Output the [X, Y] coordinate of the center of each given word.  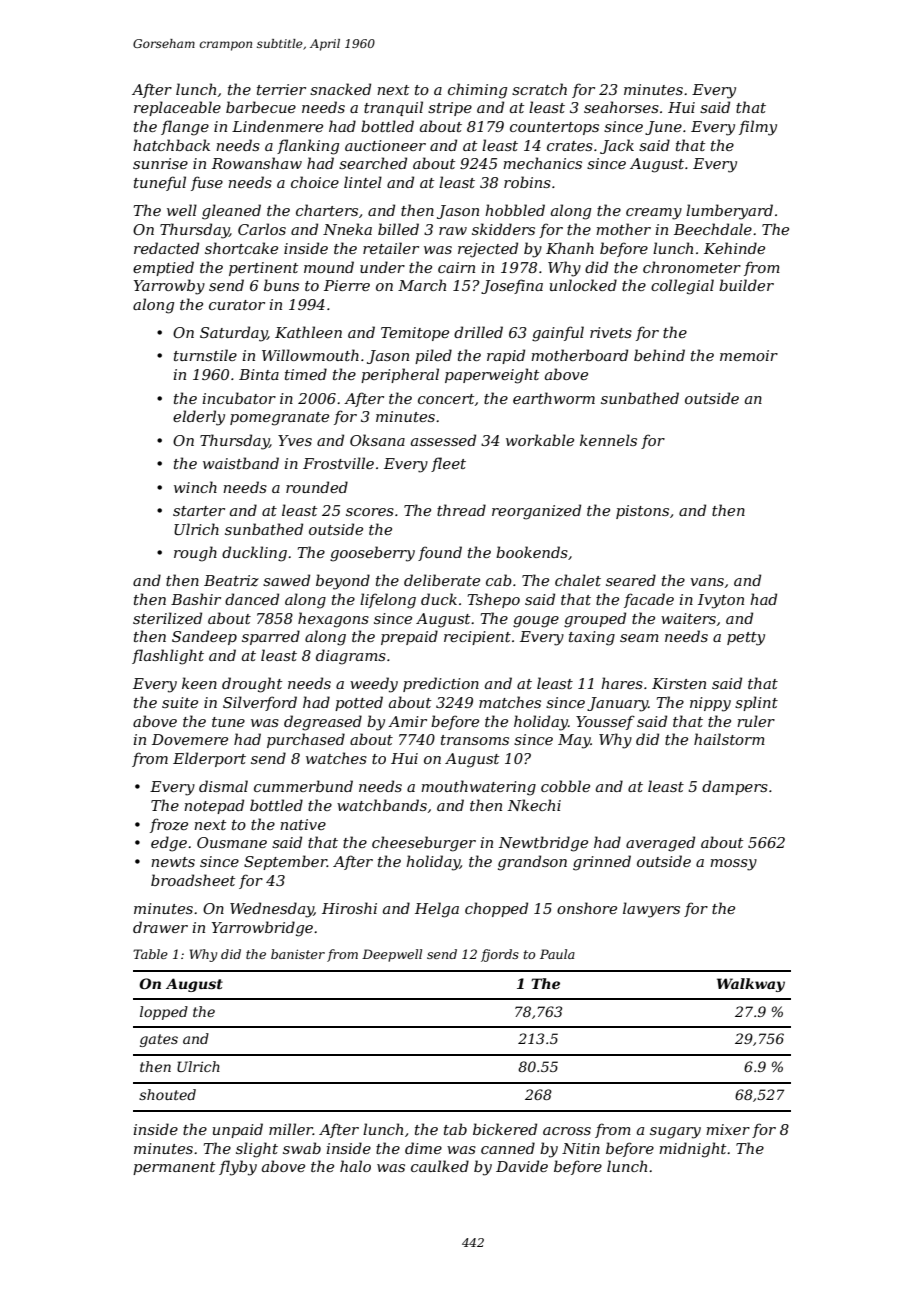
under [382, 267]
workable [540, 440]
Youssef [605, 722]
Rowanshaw [257, 163]
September [285, 862]
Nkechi [534, 805]
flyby [238, 1168]
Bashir [196, 599]
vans [707, 582]
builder [746, 285]
